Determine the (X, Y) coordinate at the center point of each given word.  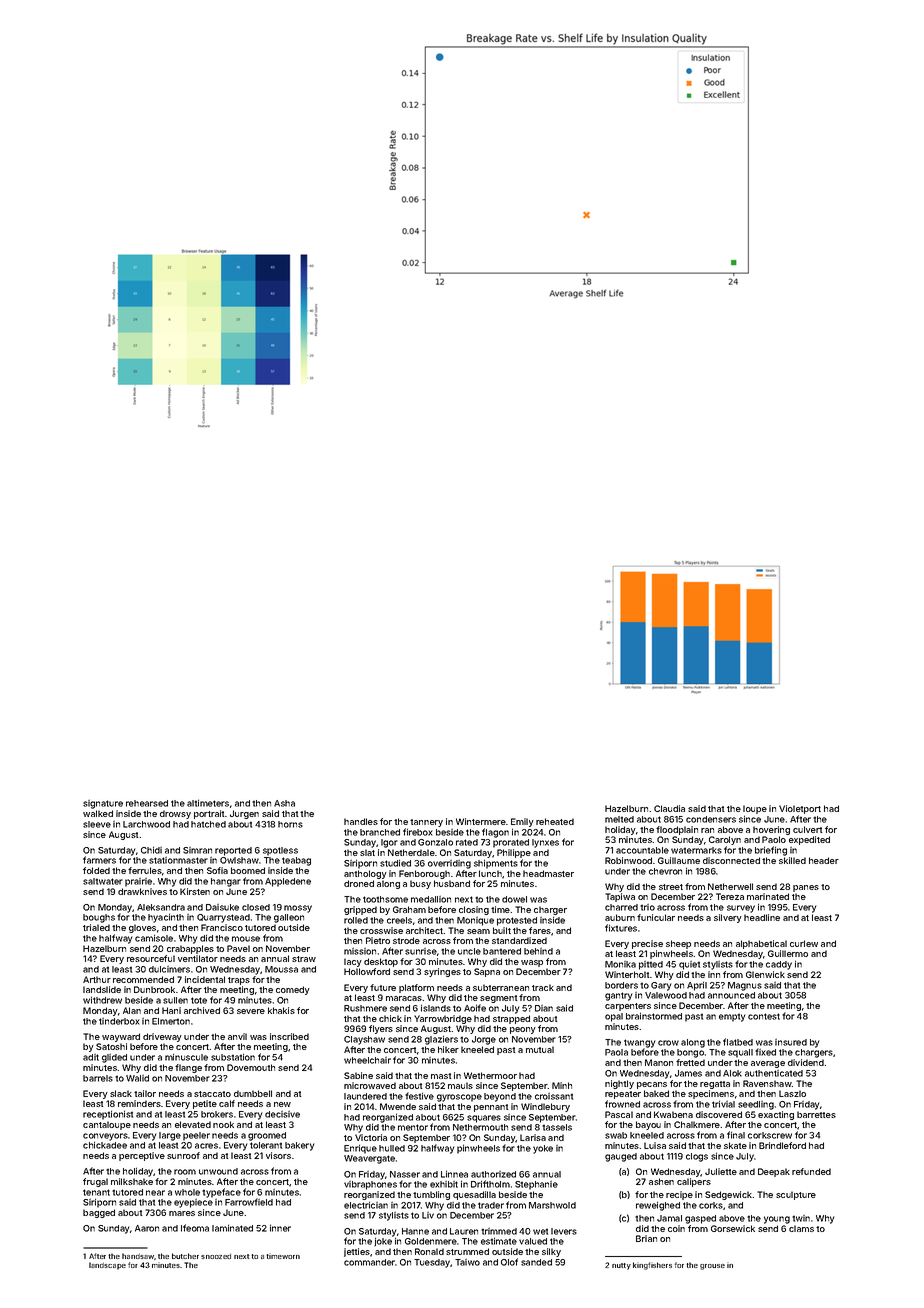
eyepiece (193, 1203)
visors (278, 1155)
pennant (491, 1108)
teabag (296, 861)
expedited (809, 840)
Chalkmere (697, 1124)
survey (741, 909)
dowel (514, 899)
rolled (356, 920)
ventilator (198, 958)
